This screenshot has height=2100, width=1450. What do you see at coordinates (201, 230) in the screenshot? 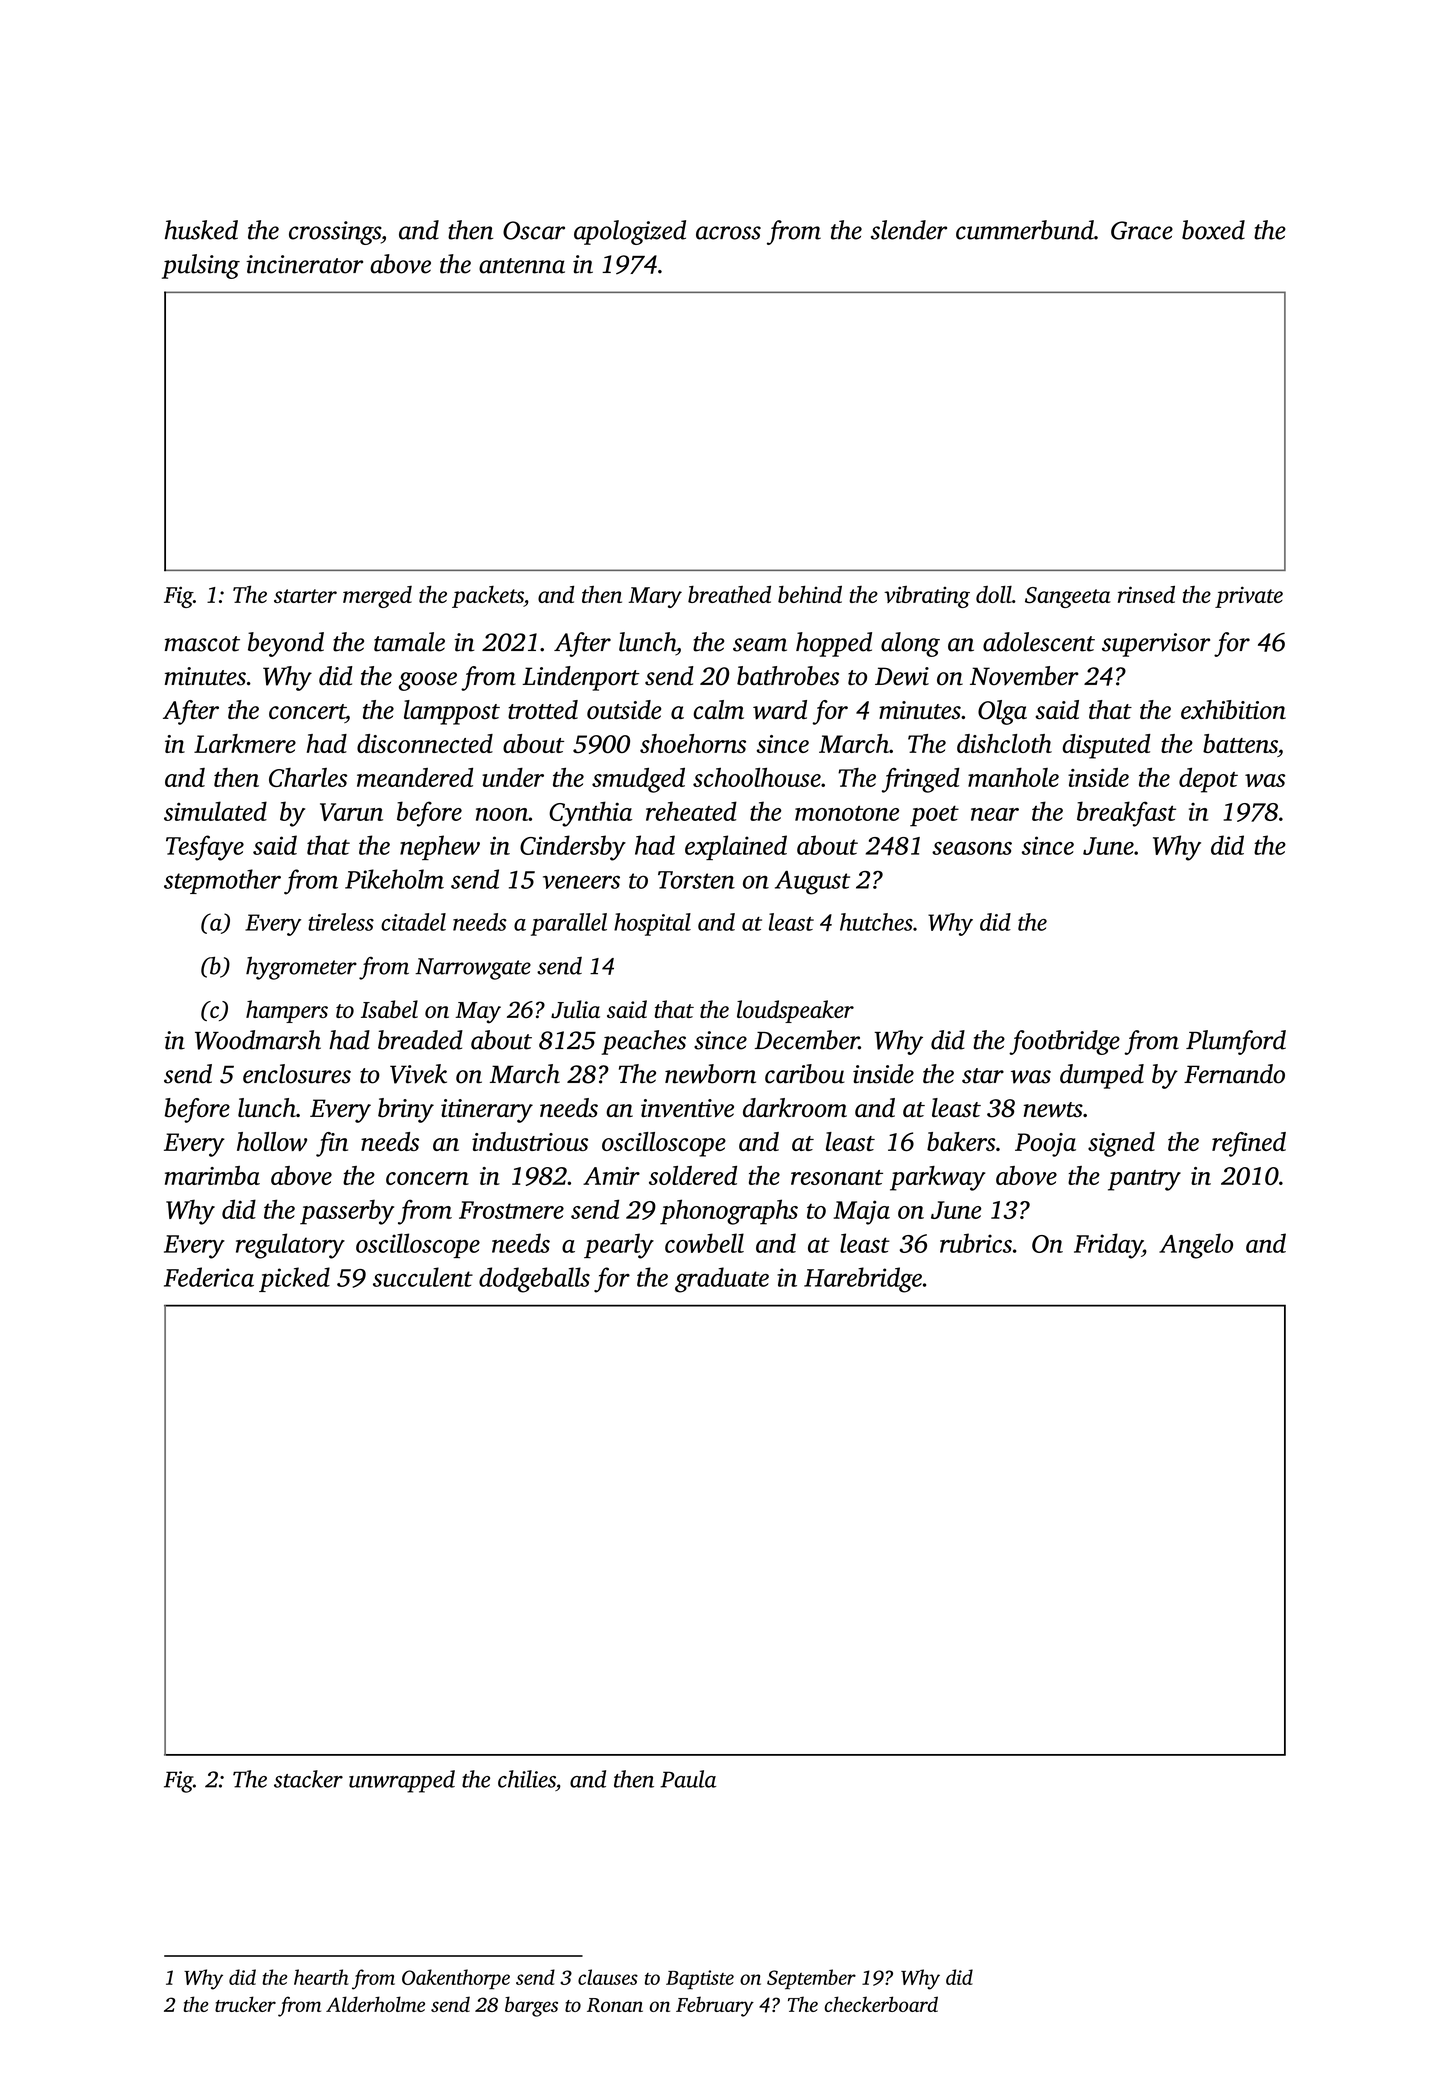
I see `husked` at bounding box center [201, 230].
